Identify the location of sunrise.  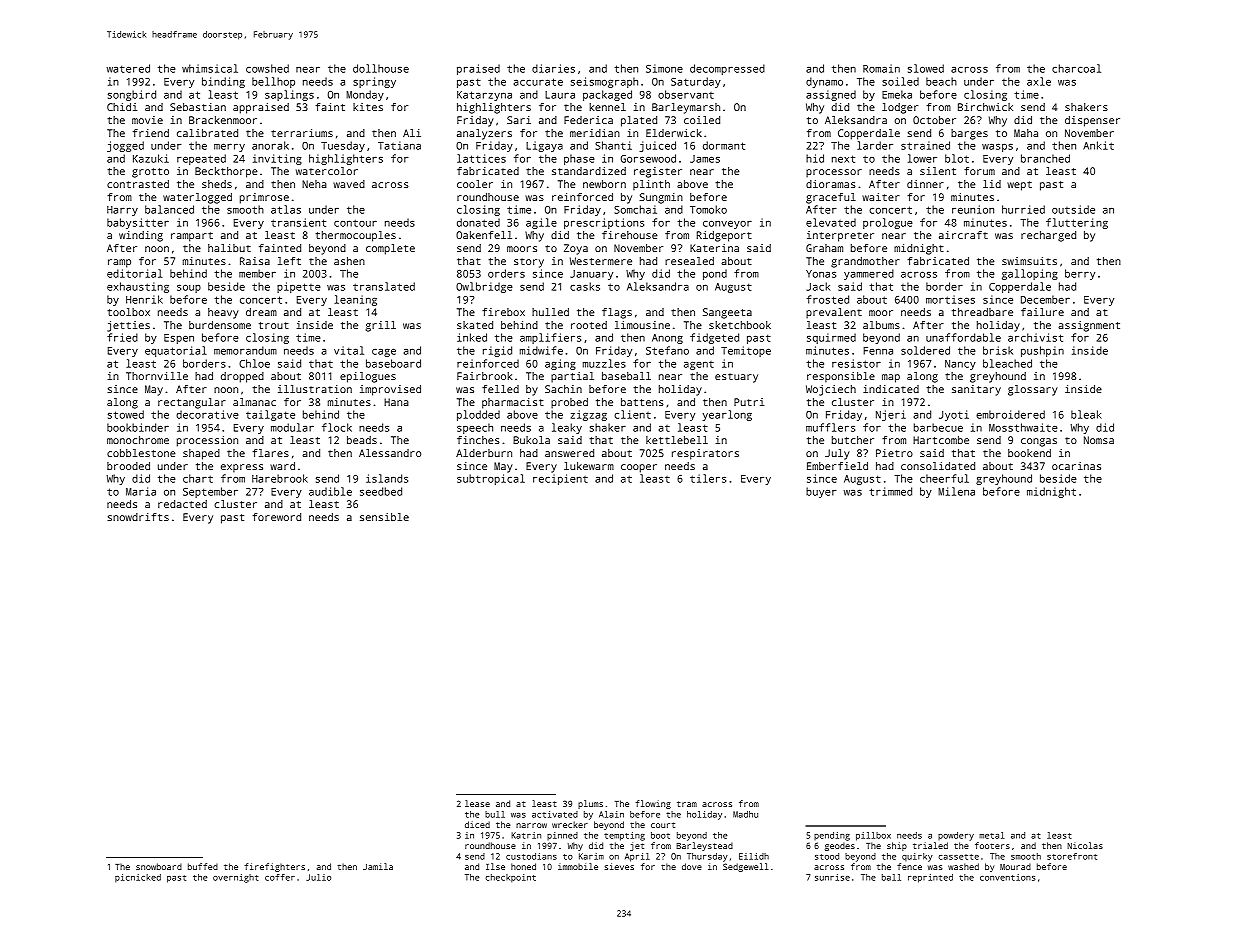
(832, 877).
